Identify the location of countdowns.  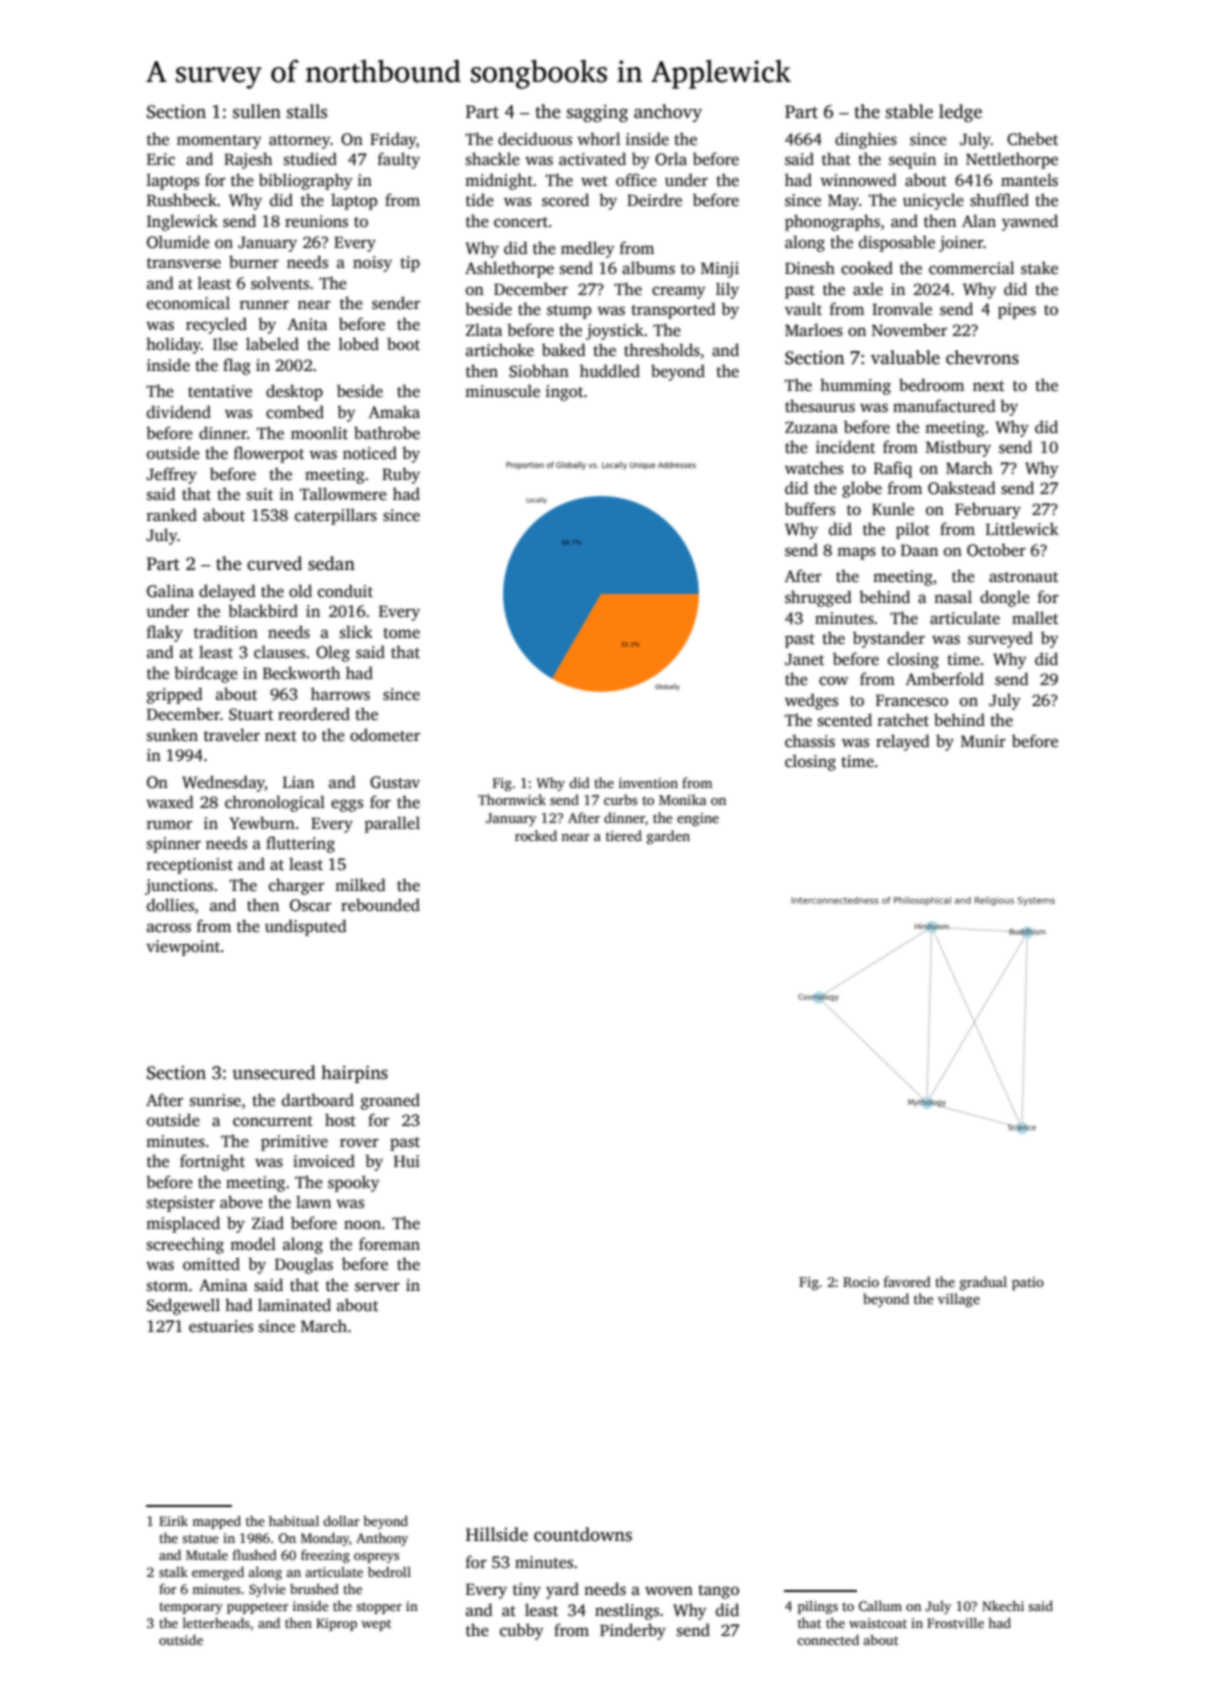
(583, 1534).
